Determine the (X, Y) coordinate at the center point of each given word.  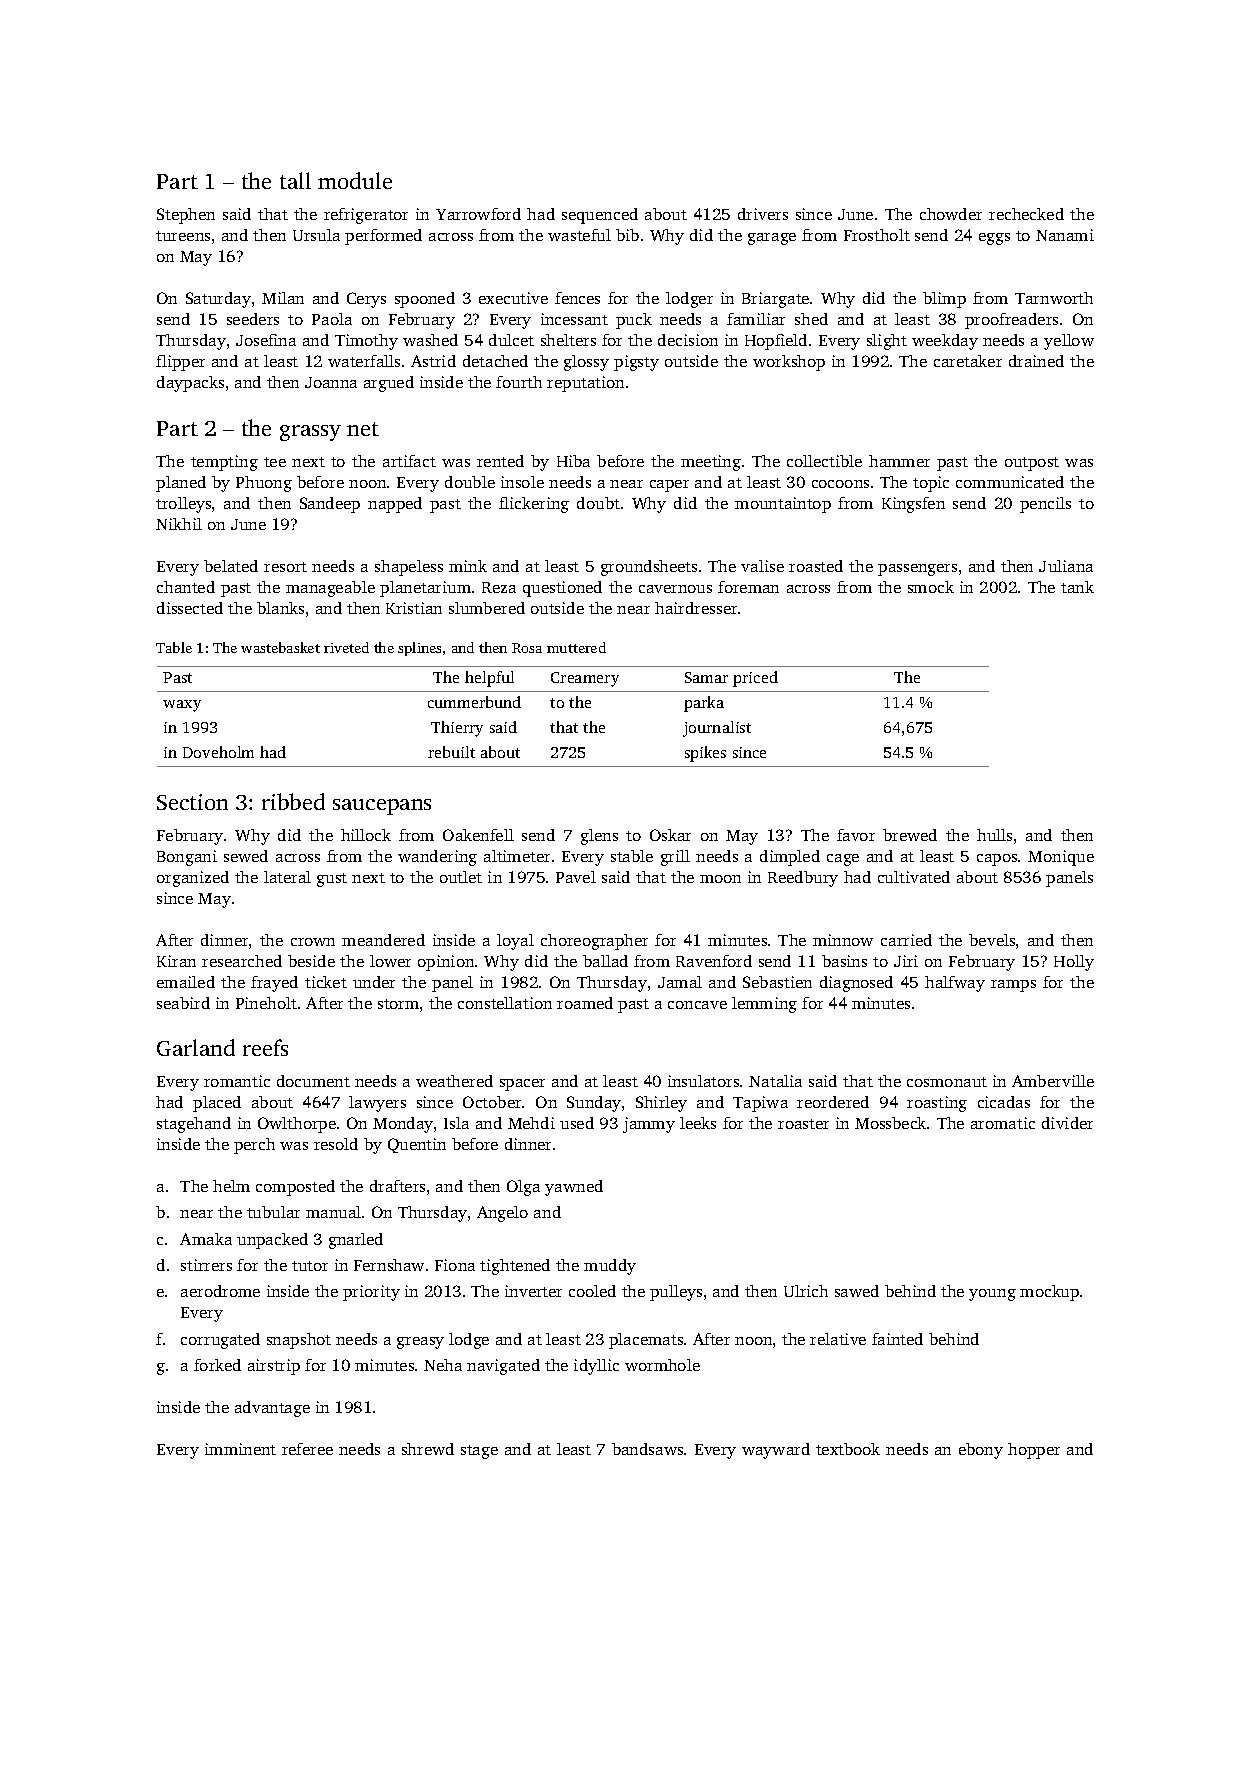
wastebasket (280, 647)
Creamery (585, 679)
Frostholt (877, 235)
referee (307, 1449)
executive (513, 298)
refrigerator (366, 216)
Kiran (176, 961)
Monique (1061, 858)
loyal (515, 942)
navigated (503, 1367)
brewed (910, 835)
